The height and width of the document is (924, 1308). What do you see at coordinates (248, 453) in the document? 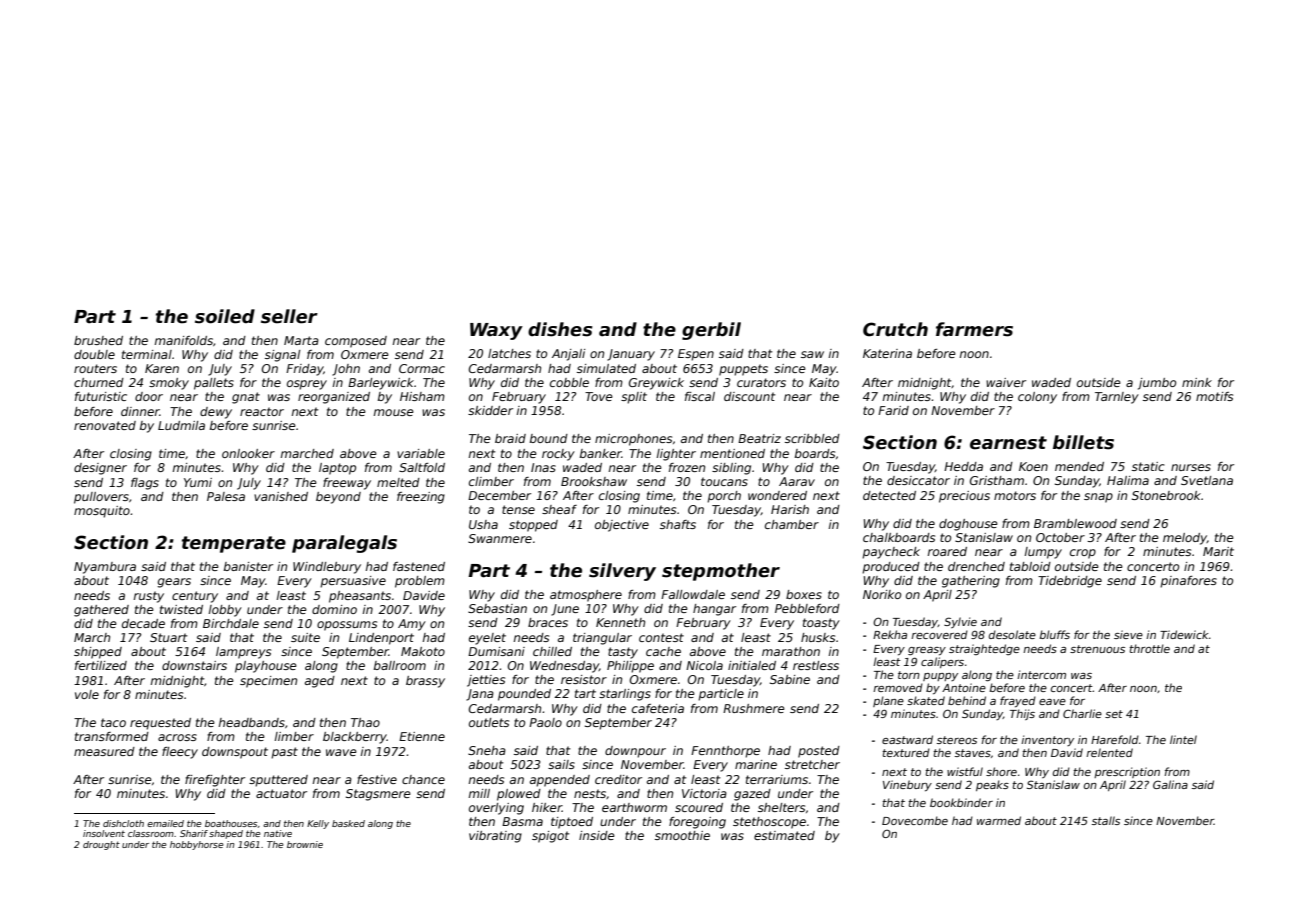
I see `onlooker` at bounding box center [248, 453].
